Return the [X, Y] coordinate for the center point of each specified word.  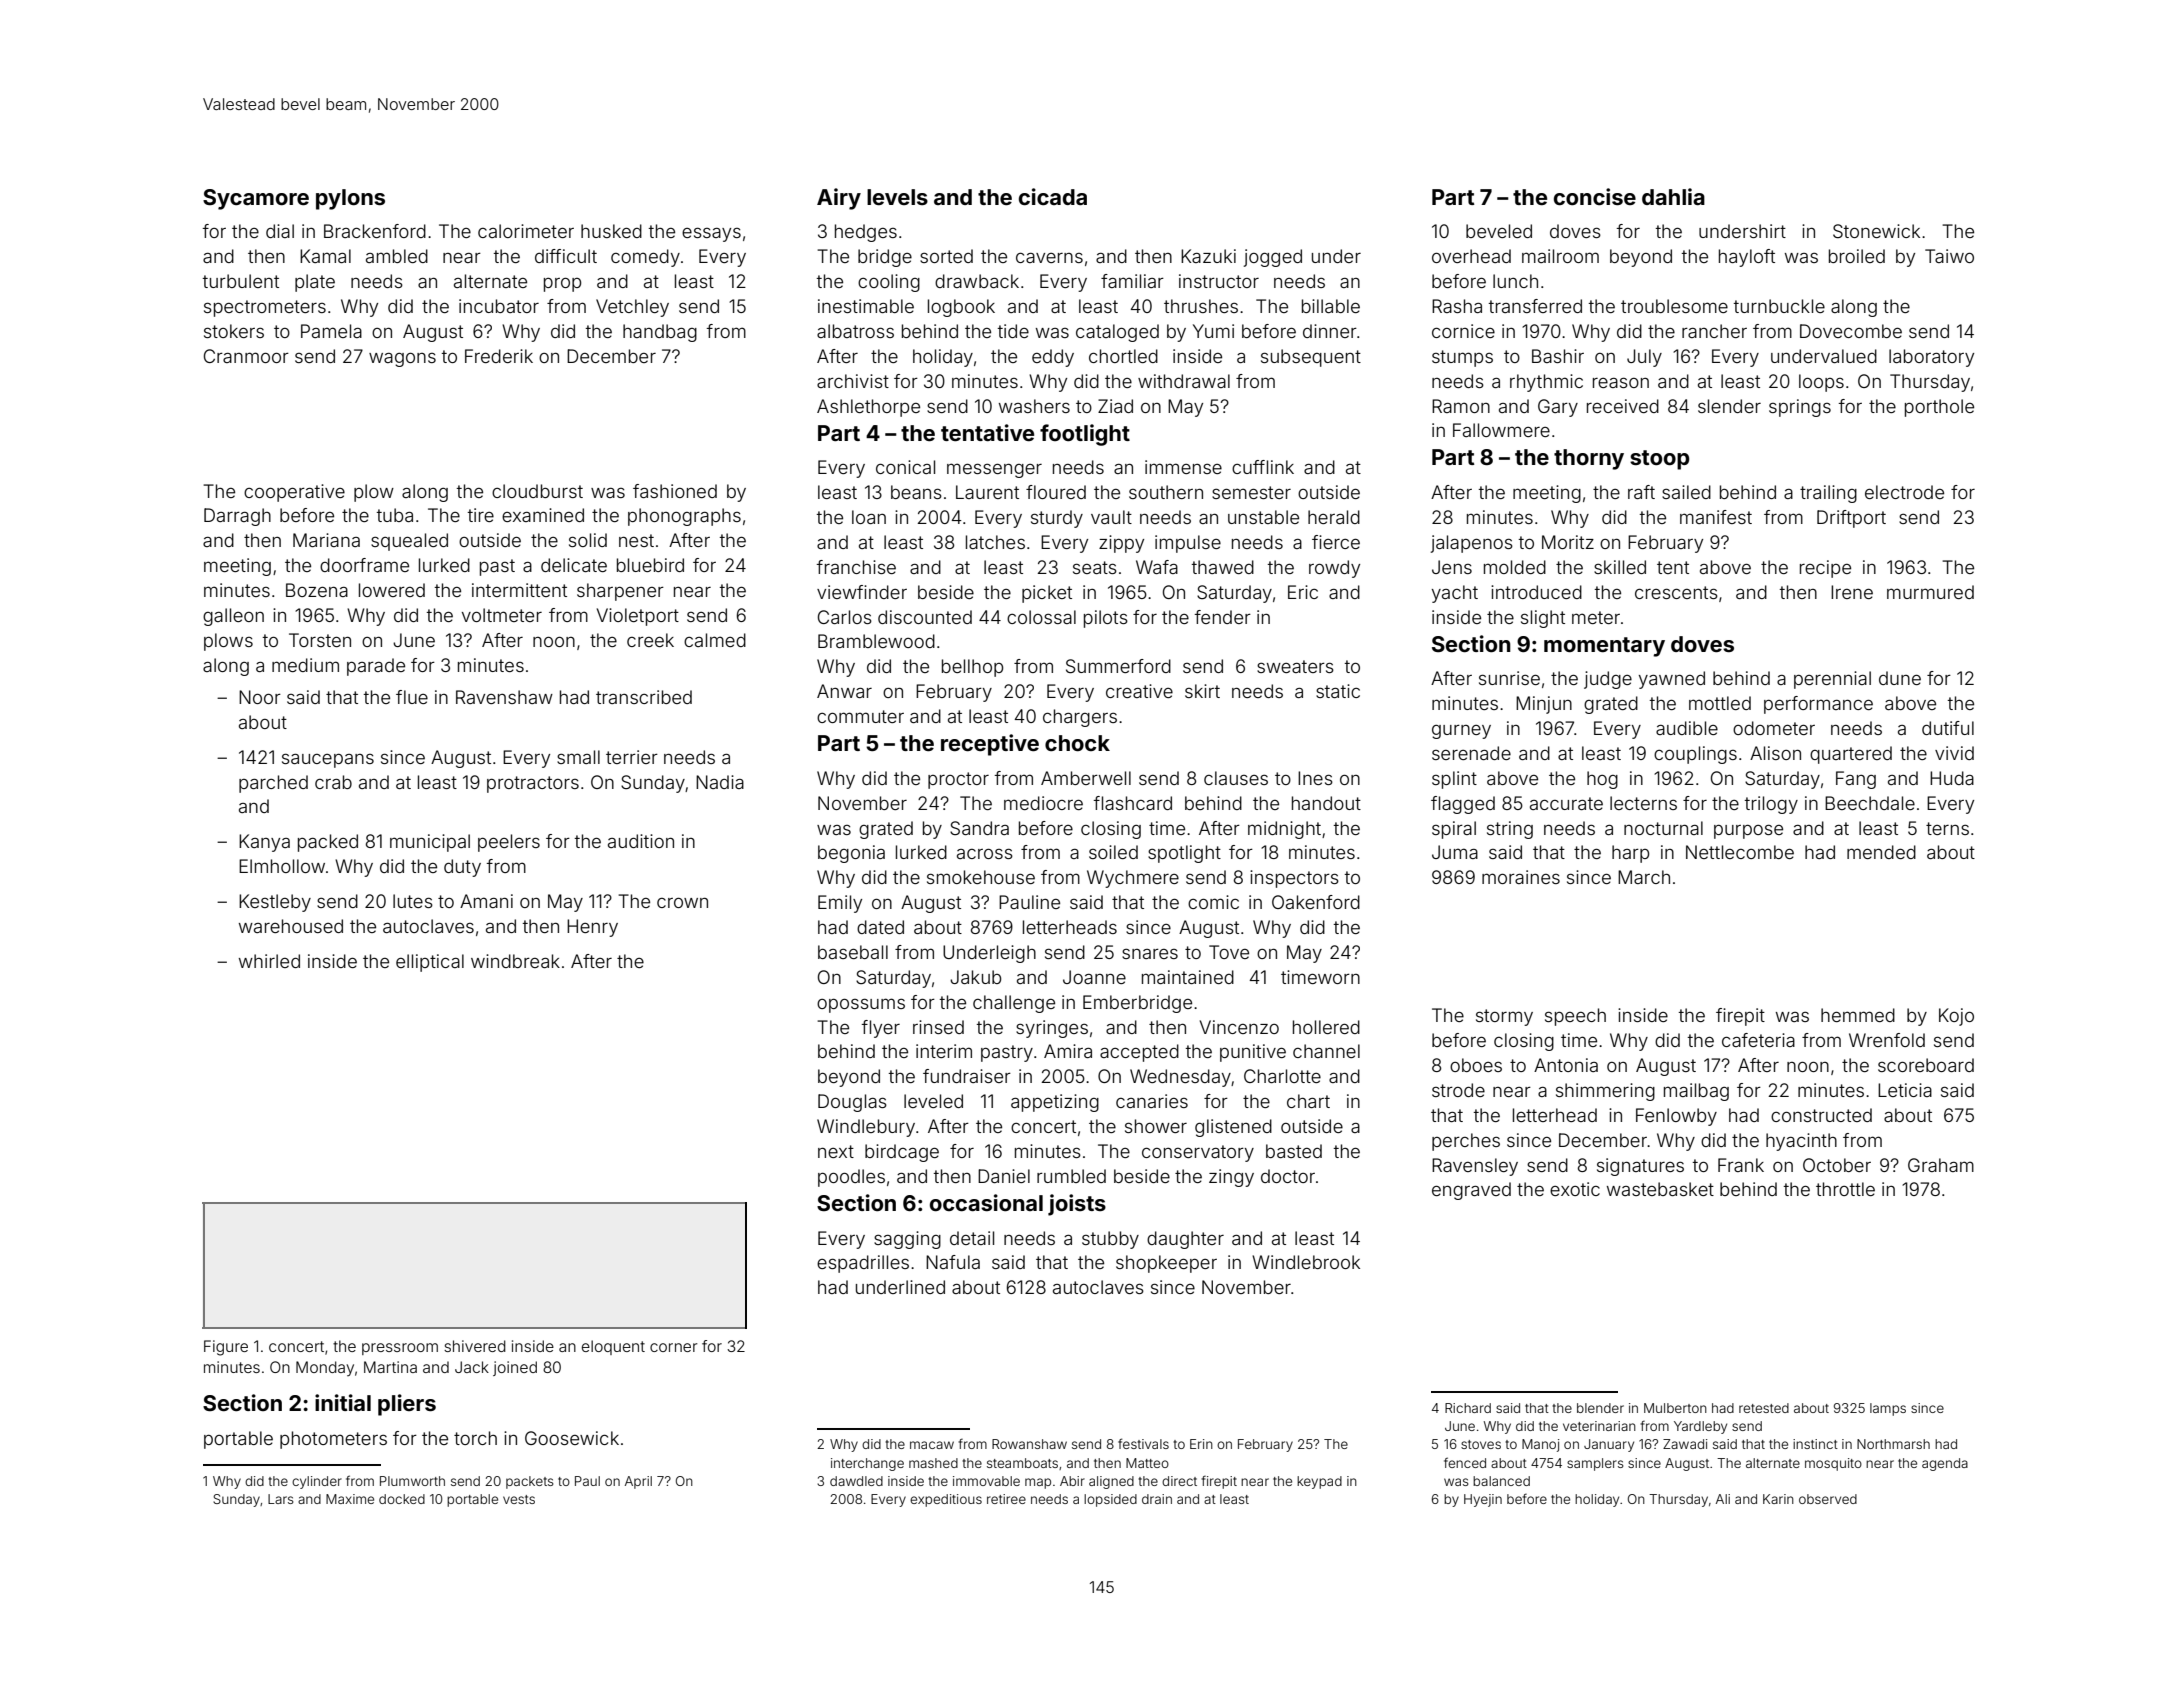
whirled [269, 961]
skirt [1202, 691]
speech [1575, 1017]
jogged [1273, 258]
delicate [574, 565]
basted [1294, 1151]
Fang [1856, 780]
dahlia [1673, 196]
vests [519, 1499]
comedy [645, 258]
